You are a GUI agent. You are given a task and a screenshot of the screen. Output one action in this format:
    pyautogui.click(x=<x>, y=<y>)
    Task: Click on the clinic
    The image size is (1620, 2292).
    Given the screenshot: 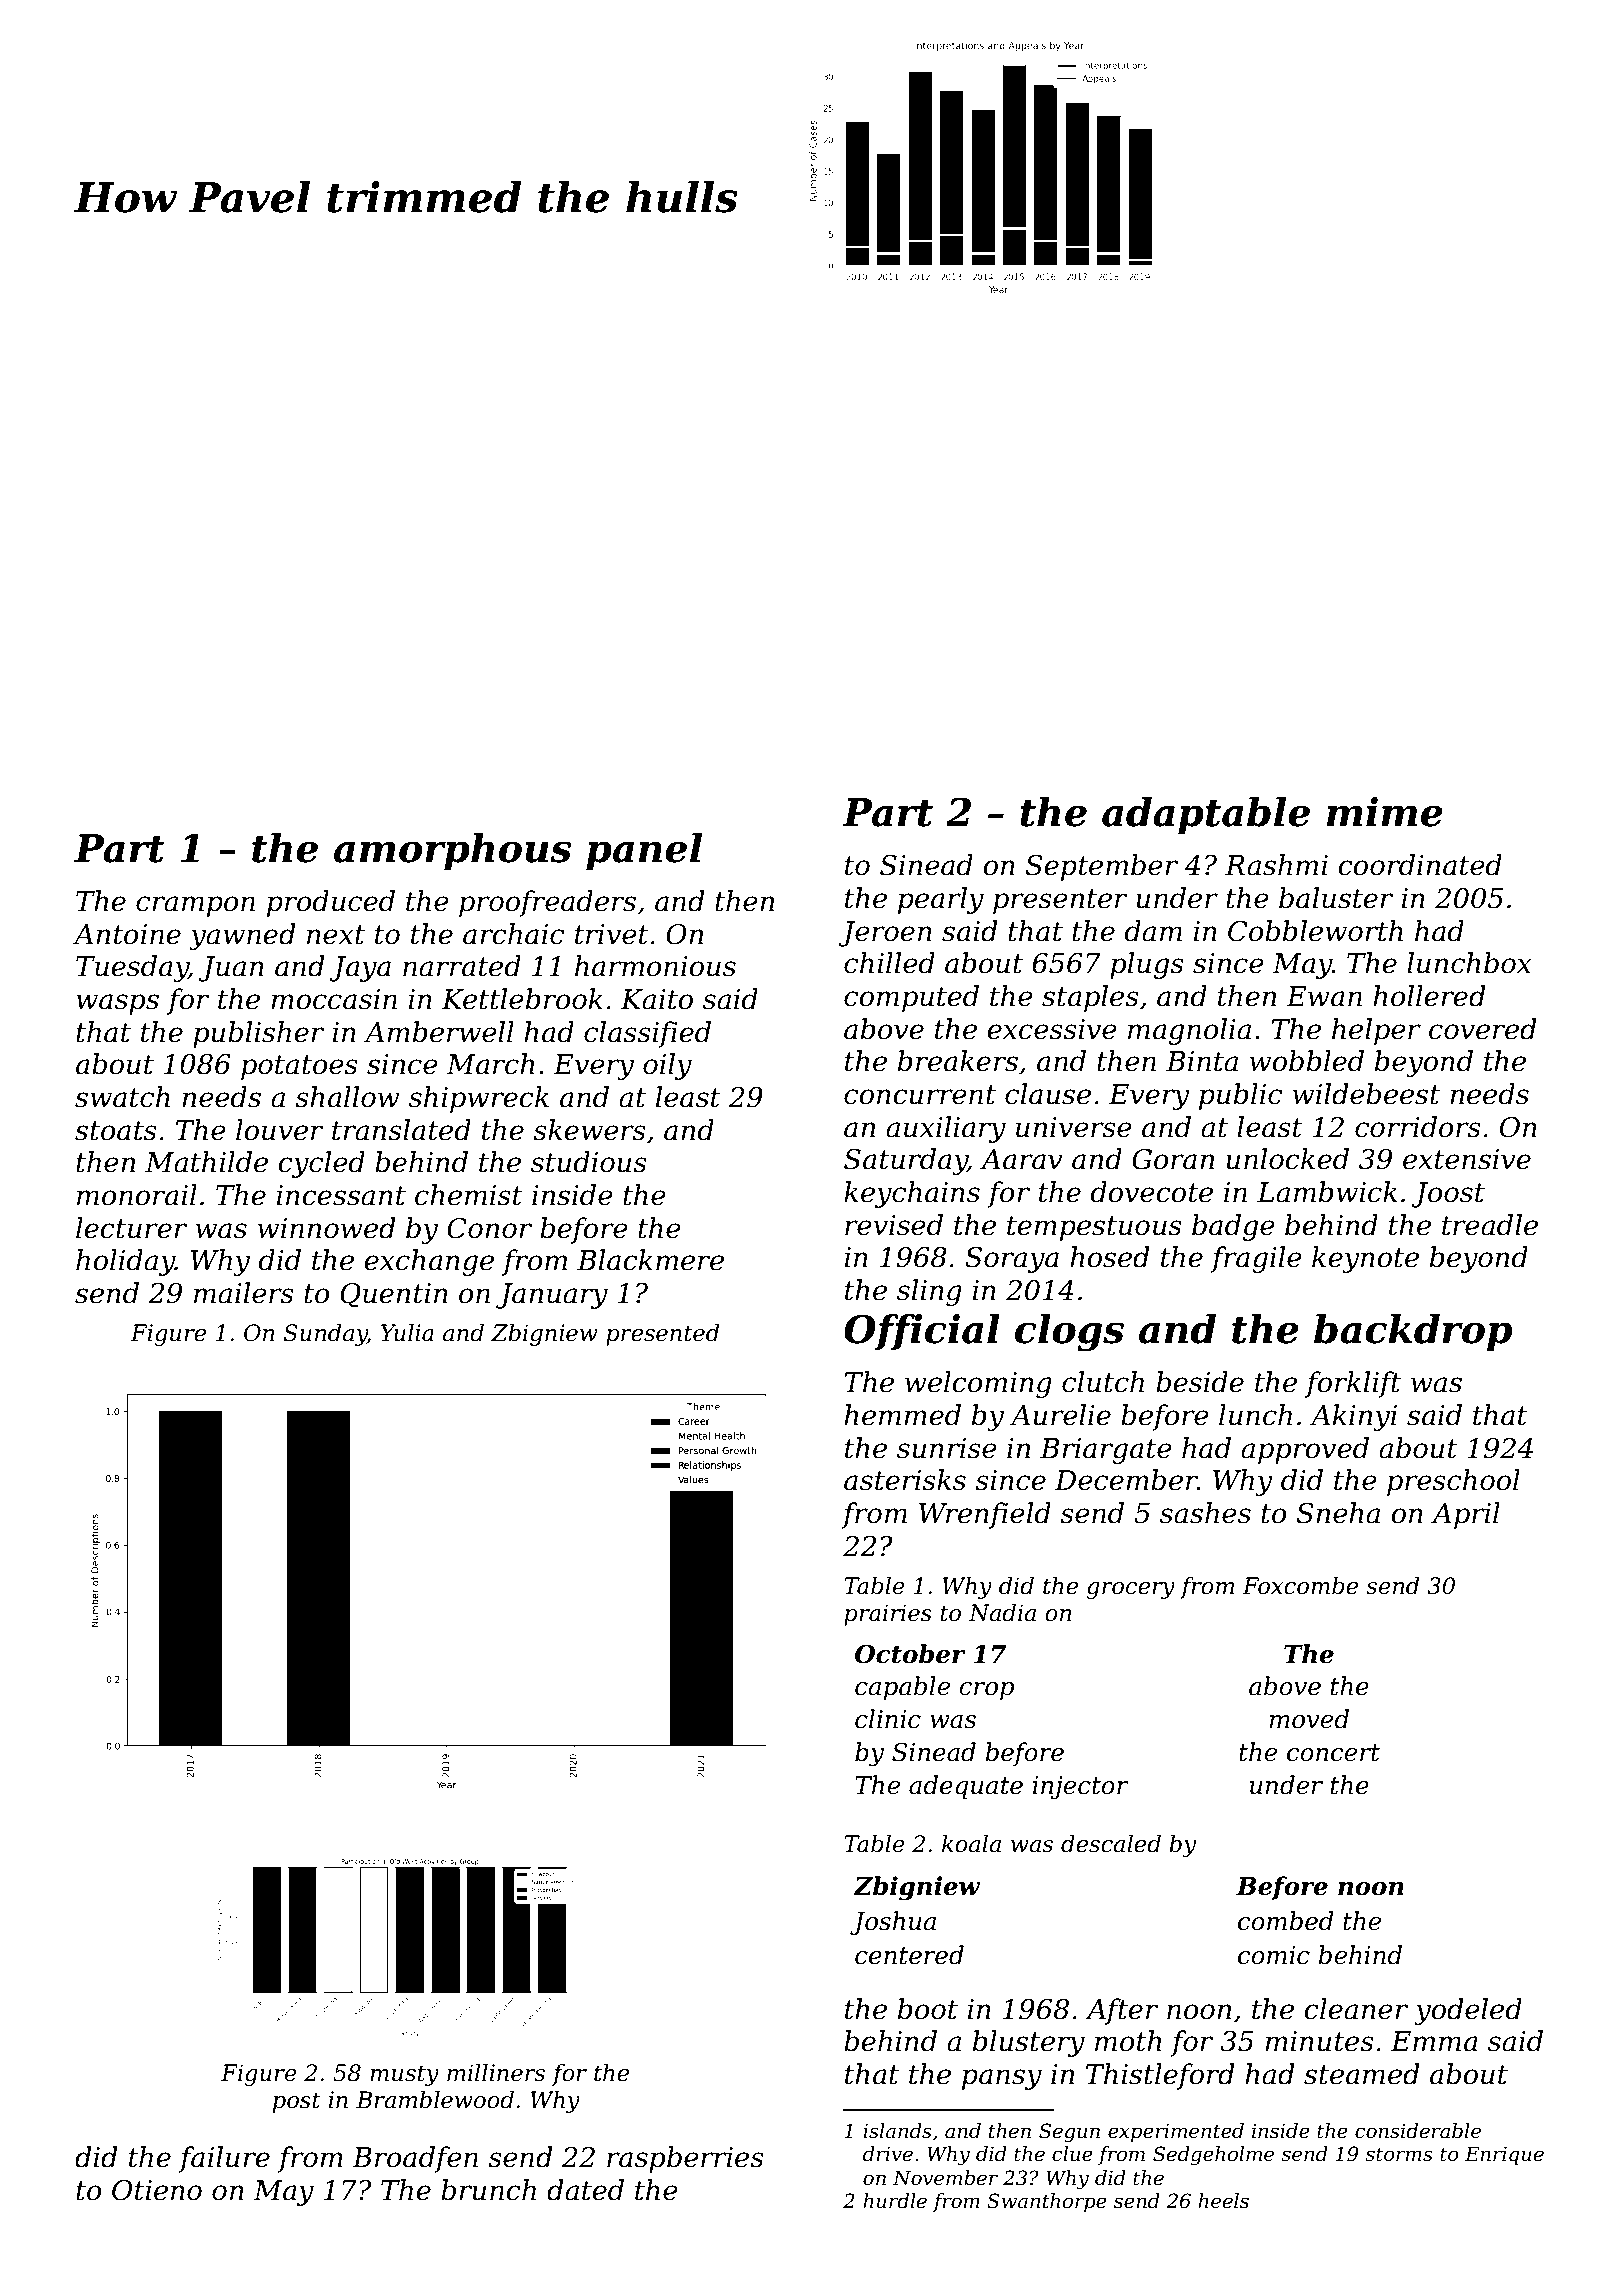 What is the action you would take?
    pyautogui.click(x=888, y=1719)
